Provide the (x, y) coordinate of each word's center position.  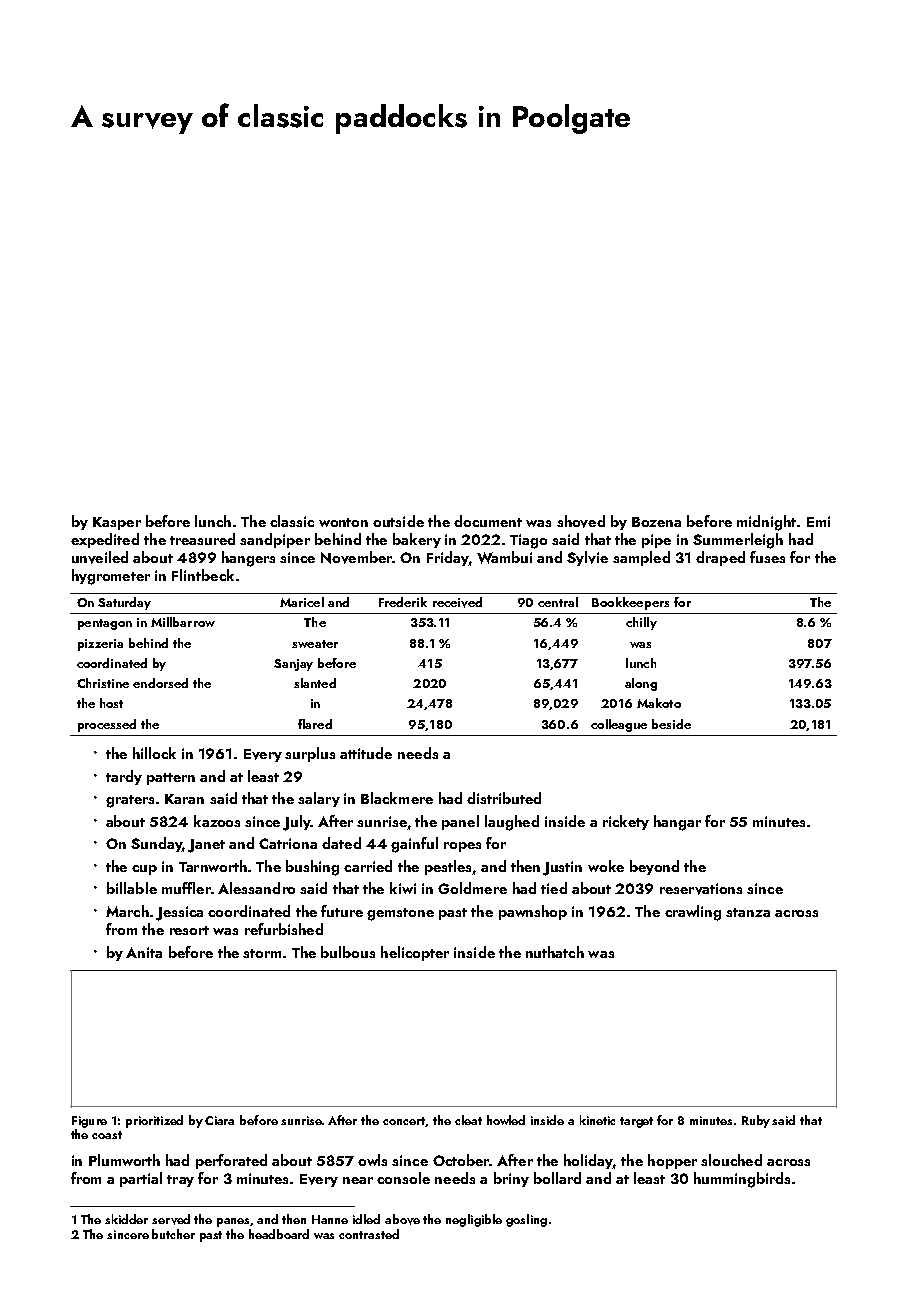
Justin (562, 868)
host (111, 703)
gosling (526, 1220)
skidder (126, 1219)
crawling (693, 913)
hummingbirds (742, 1180)
